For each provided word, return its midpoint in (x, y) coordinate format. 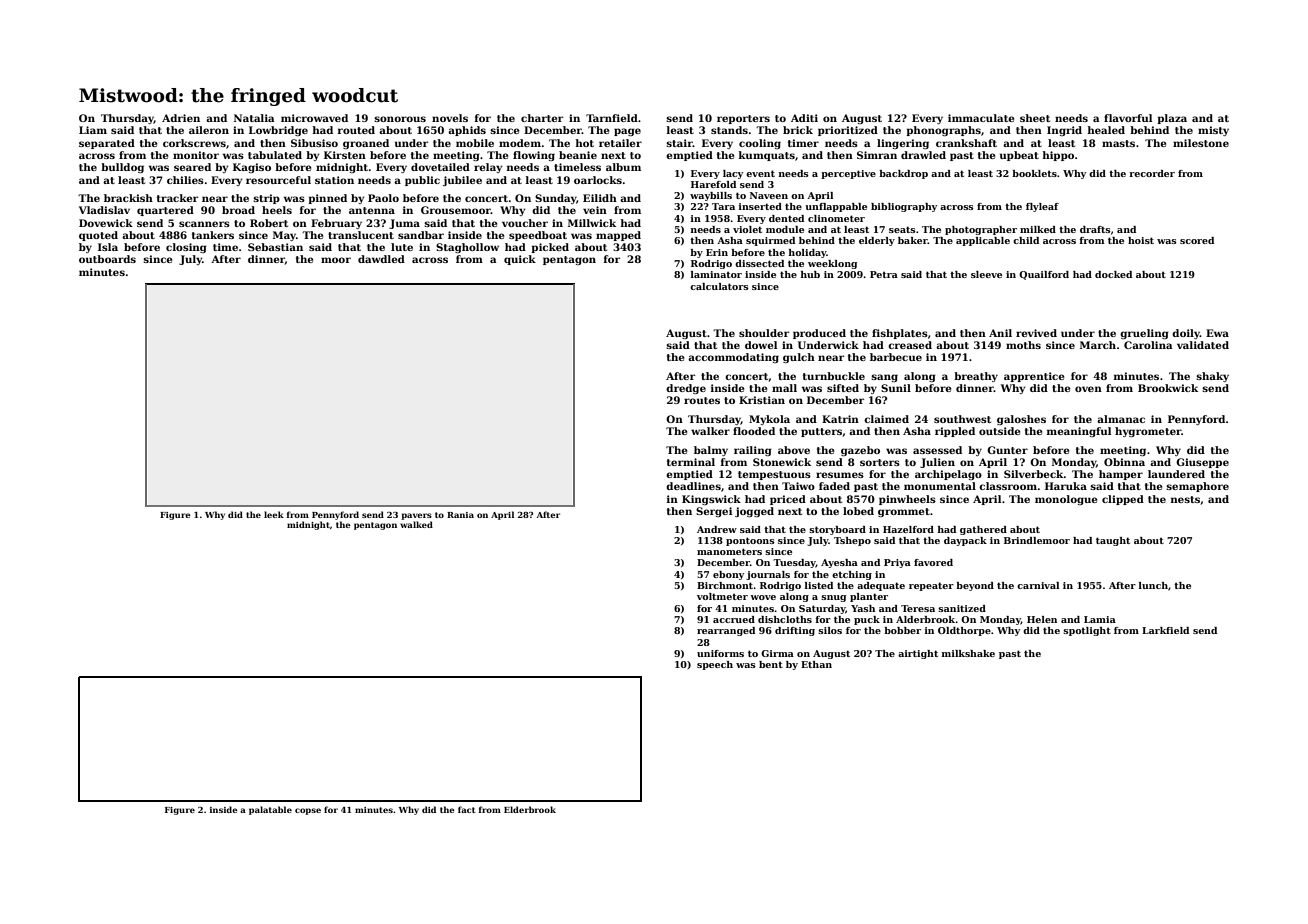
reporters (743, 119)
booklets (1034, 173)
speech (715, 665)
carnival (1038, 585)
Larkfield (1165, 630)
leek (274, 514)
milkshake (968, 653)
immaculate (981, 118)
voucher (525, 223)
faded (834, 486)
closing (186, 248)
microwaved (314, 118)
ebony (728, 575)
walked (416, 524)
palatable (270, 810)
